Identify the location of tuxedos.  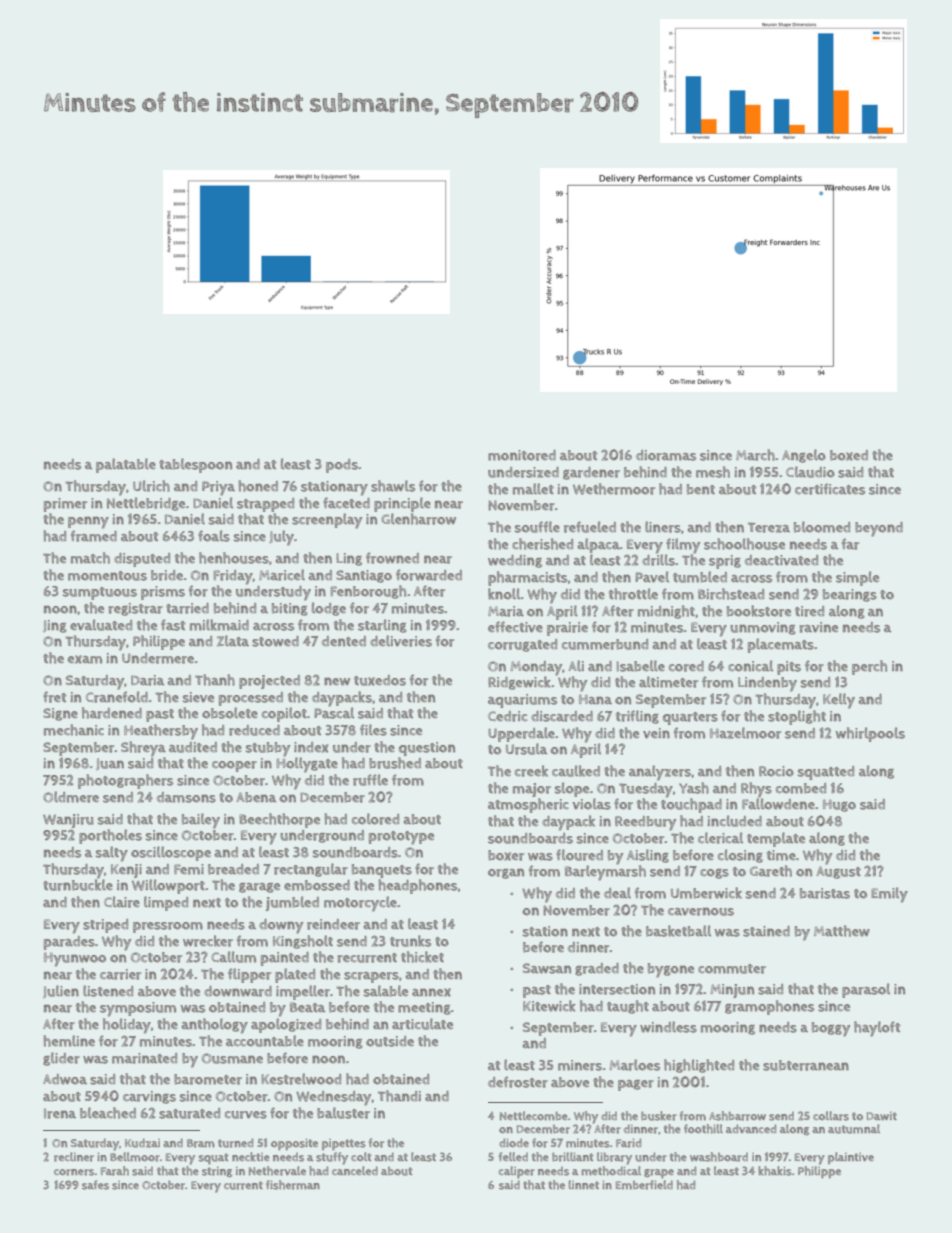
(380, 680).
